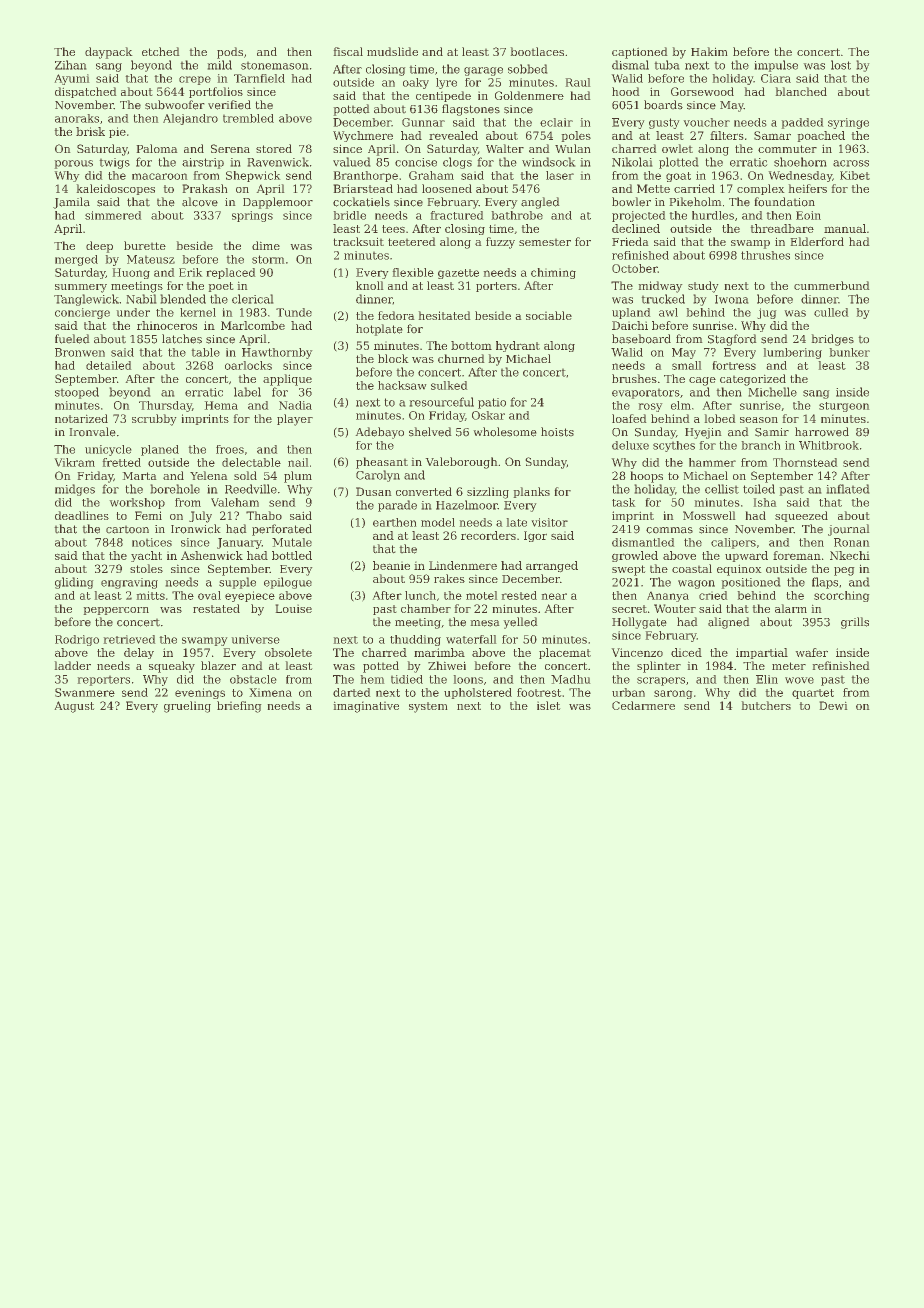 The width and height of the screenshot is (924, 1308). What do you see at coordinates (363, 136) in the screenshot?
I see `Wychmere` at bounding box center [363, 136].
